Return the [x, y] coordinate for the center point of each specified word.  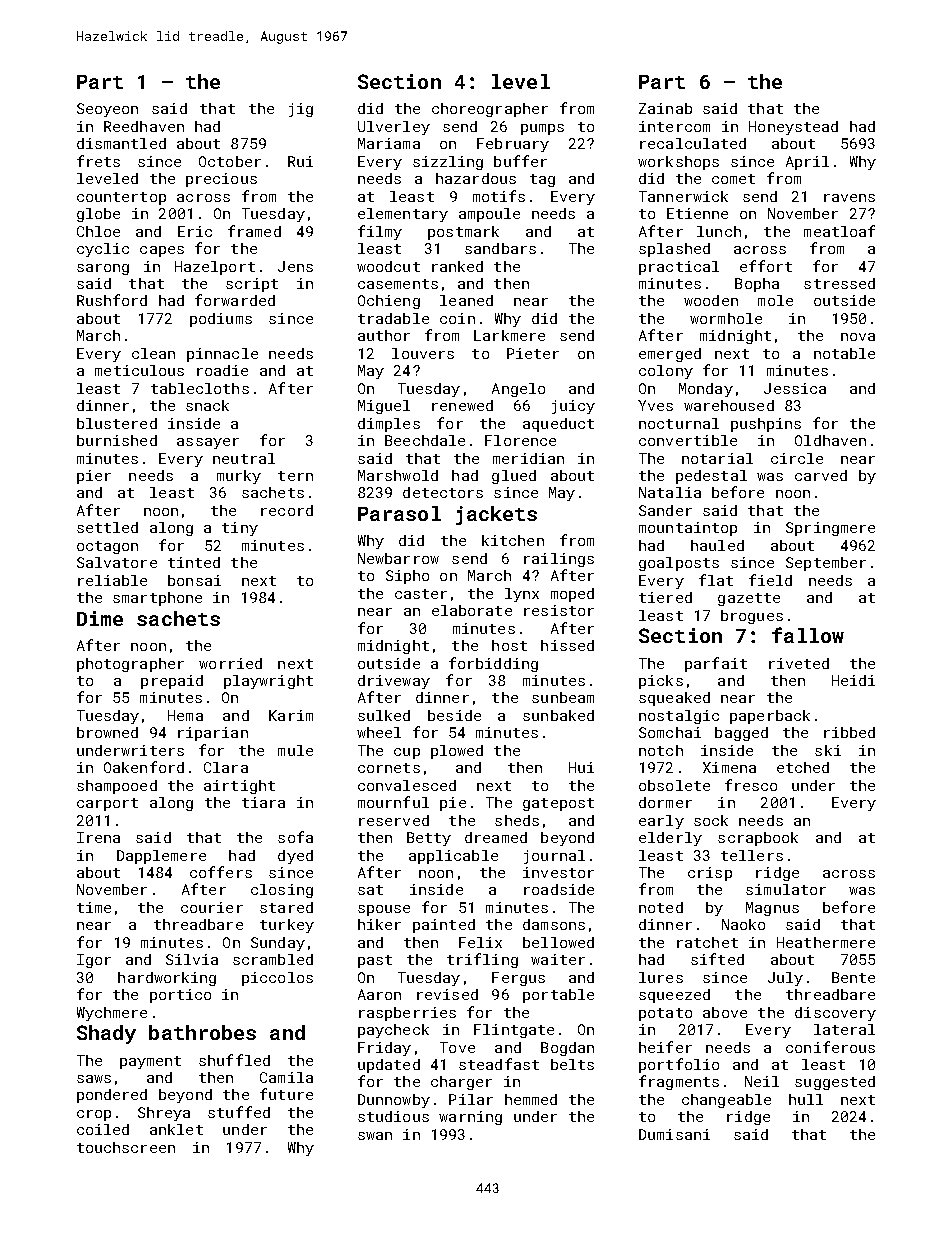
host [509, 645]
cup [407, 753]
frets [98, 161]
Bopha [757, 285]
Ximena [729, 767]
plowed [457, 752]
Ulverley [394, 128]
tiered [665, 597]
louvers [423, 353]
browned [107, 732]
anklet [176, 1129]
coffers [221, 872]
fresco [751, 785]
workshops [678, 163]
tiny [240, 529]
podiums [221, 320]
